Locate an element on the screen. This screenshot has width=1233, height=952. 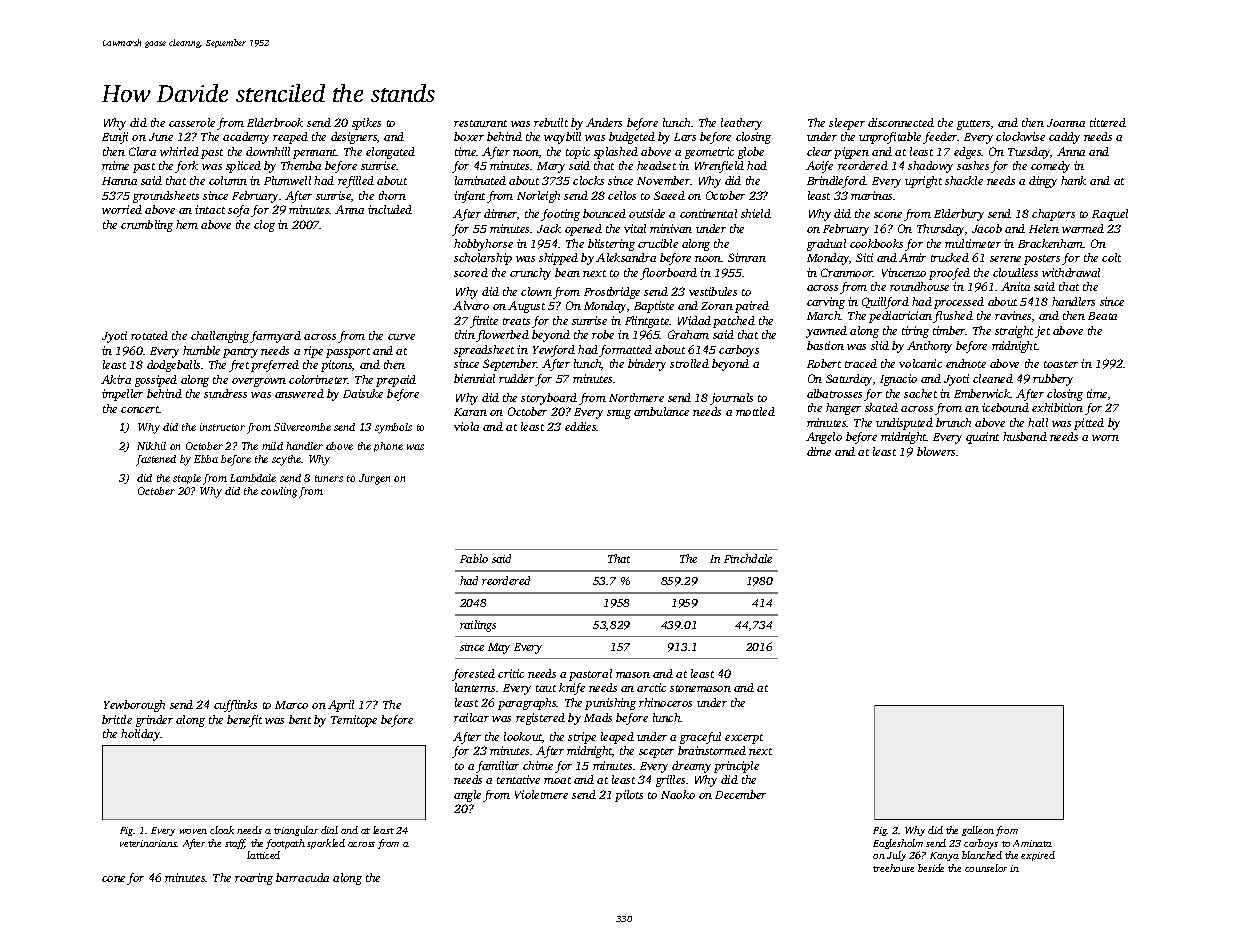
worn is located at coordinates (1105, 438).
